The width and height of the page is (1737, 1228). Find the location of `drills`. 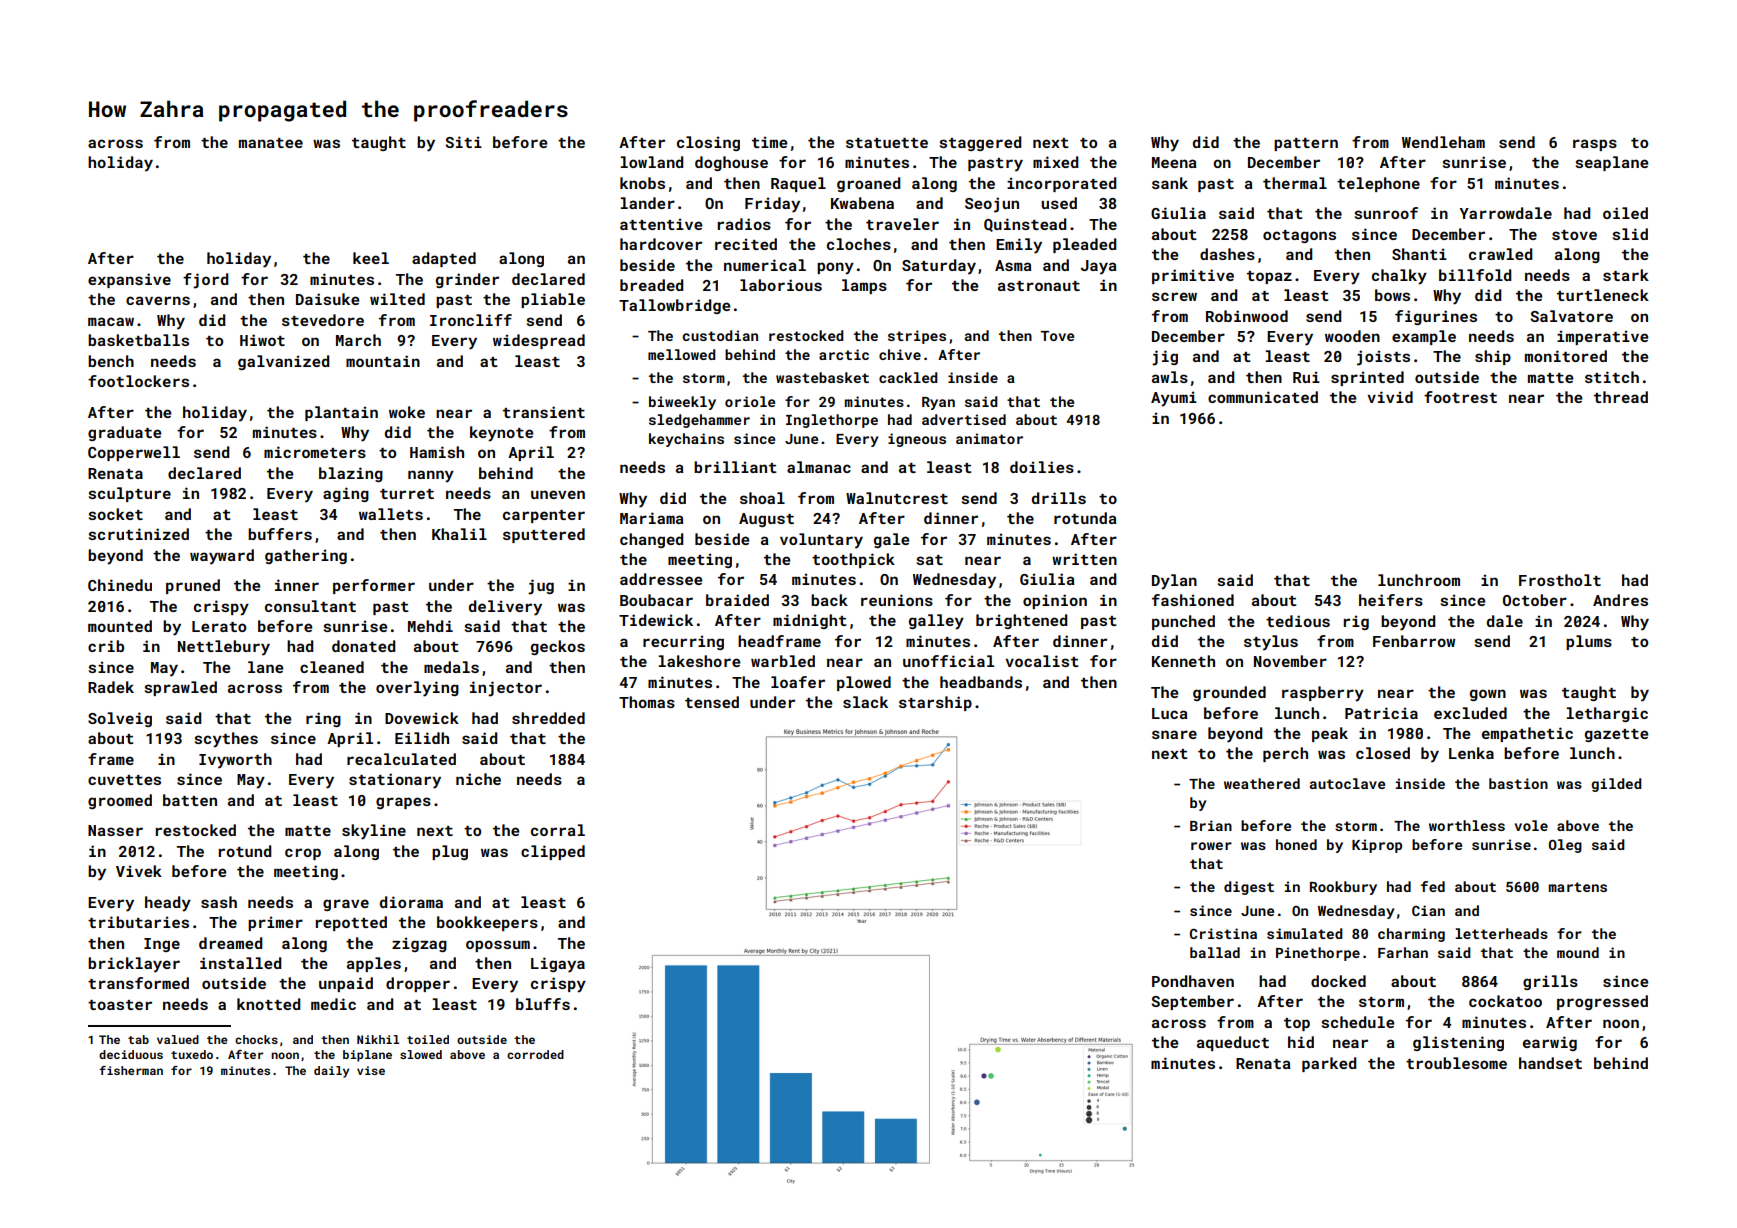

drills is located at coordinates (1059, 498).
